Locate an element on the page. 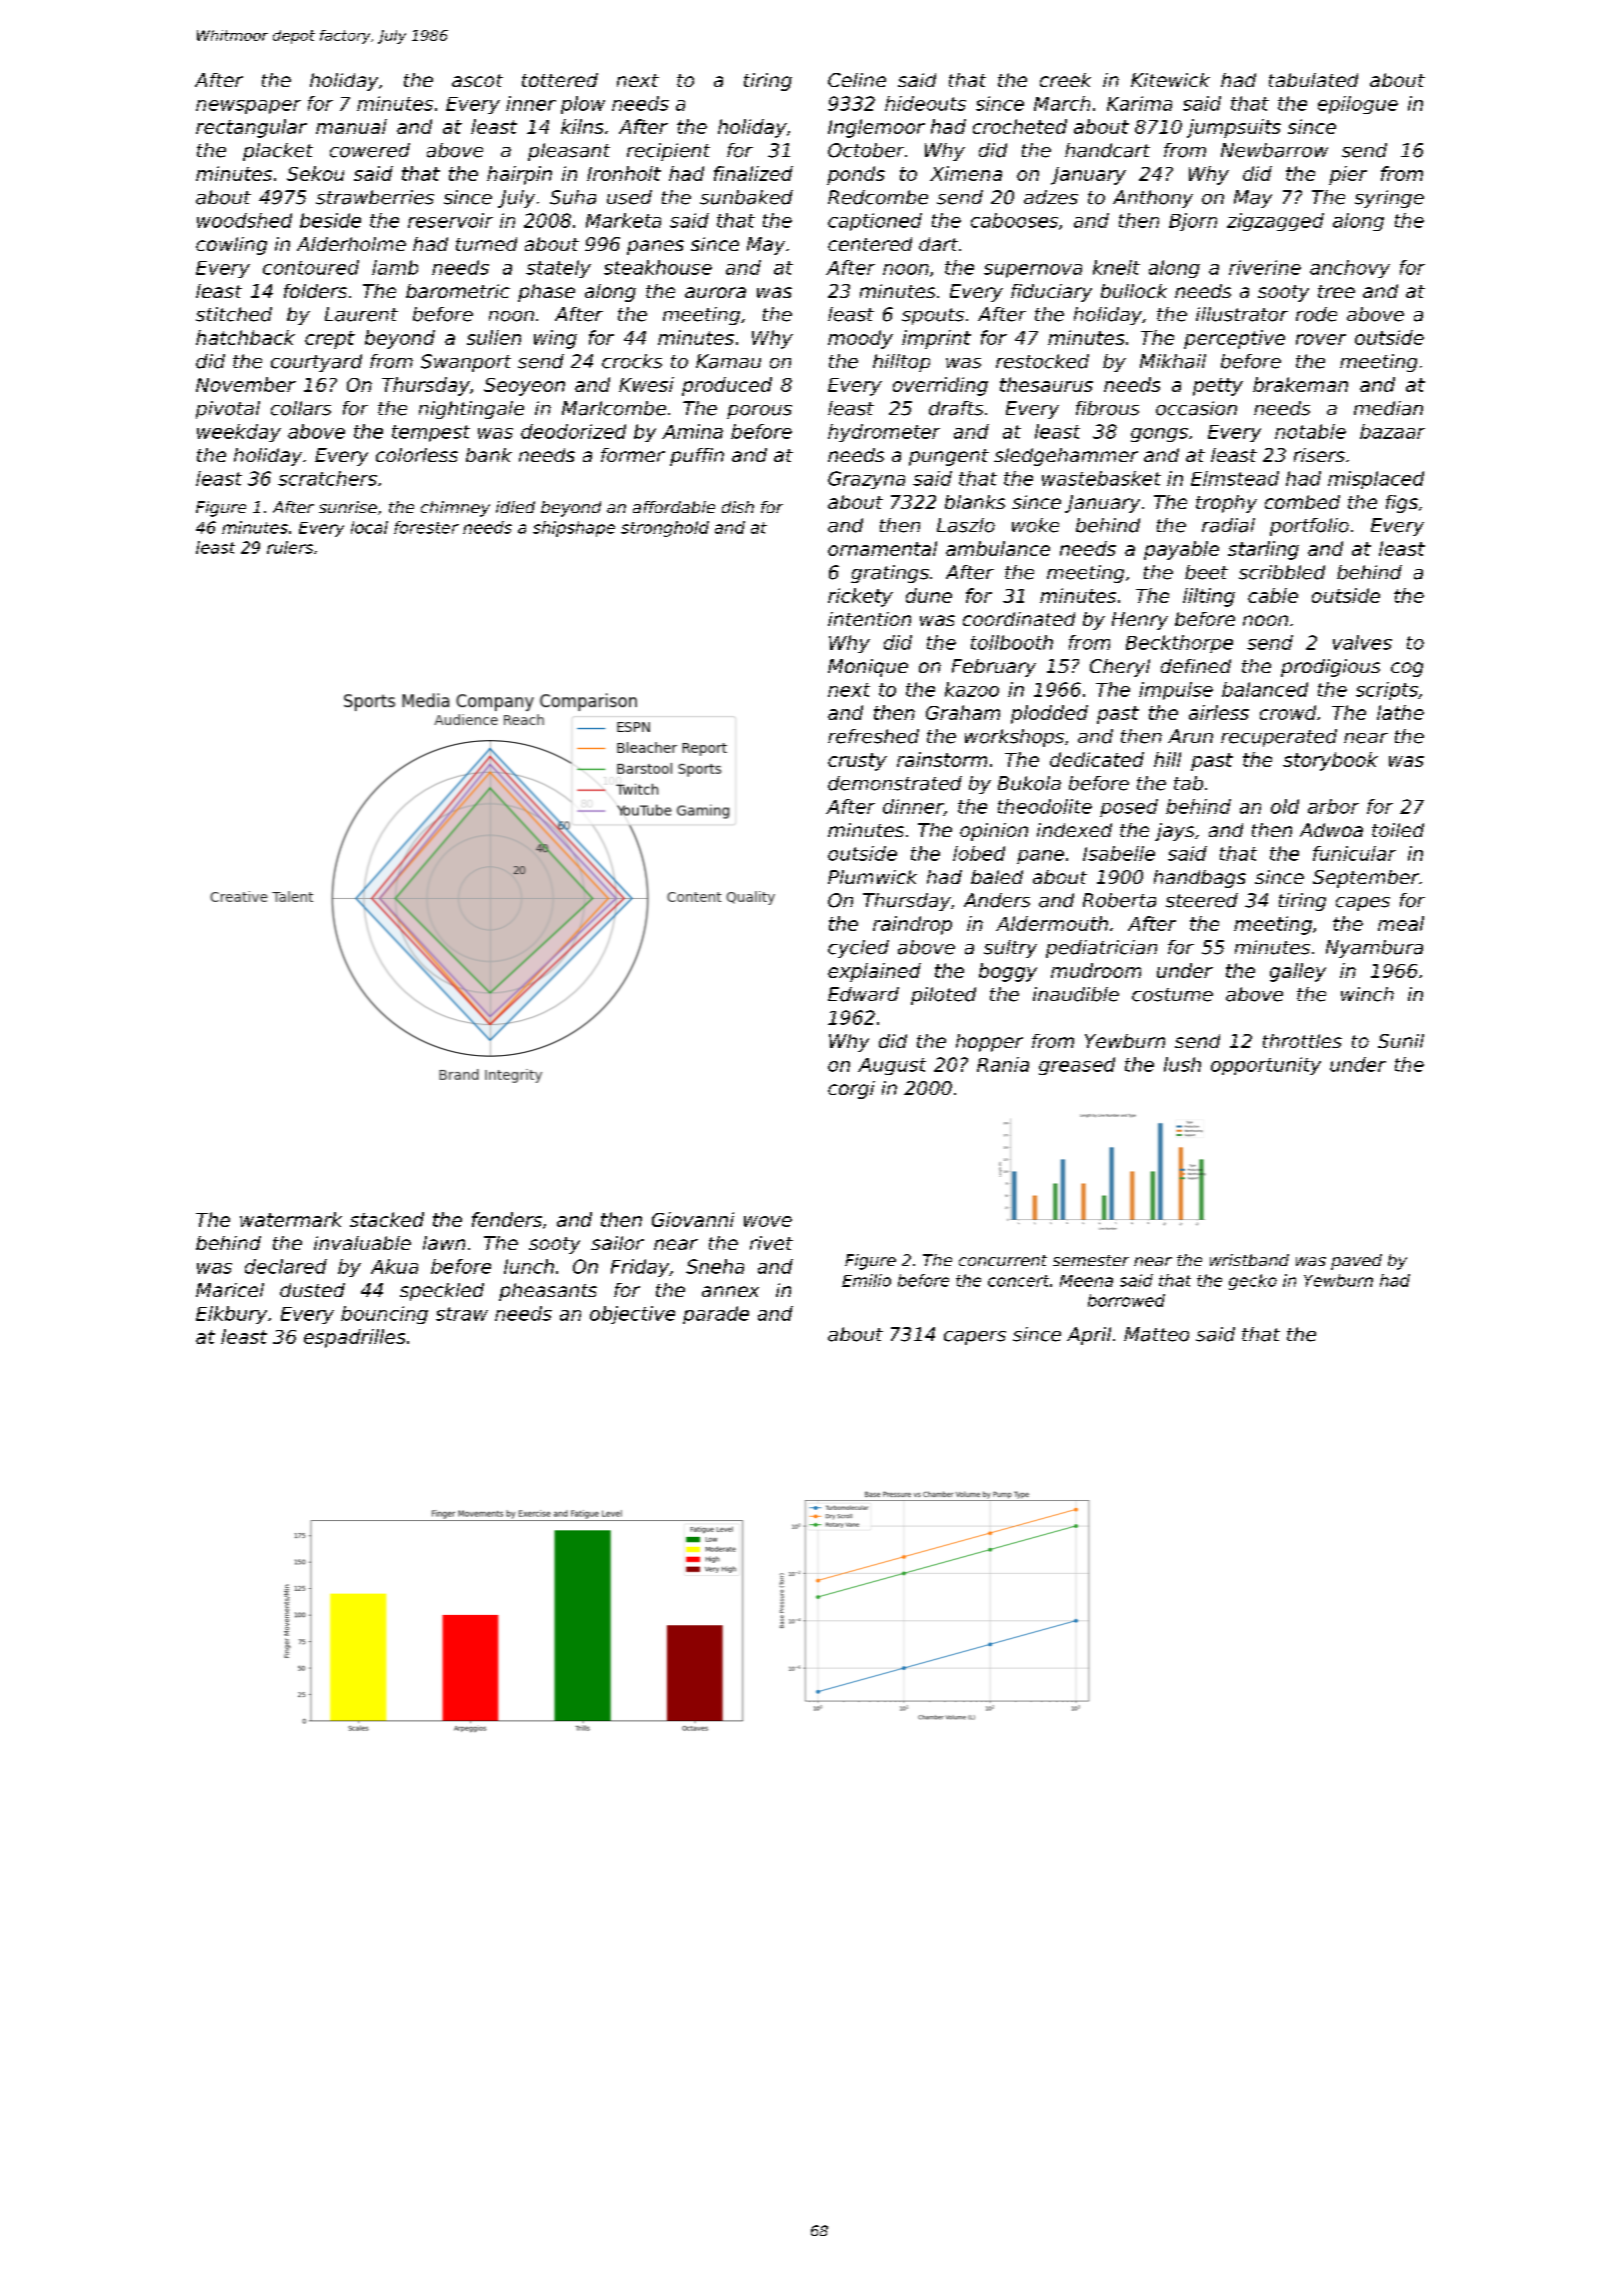 The height and width of the page is (2292, 1620). lush is located at coordinates (1182, 1064).
